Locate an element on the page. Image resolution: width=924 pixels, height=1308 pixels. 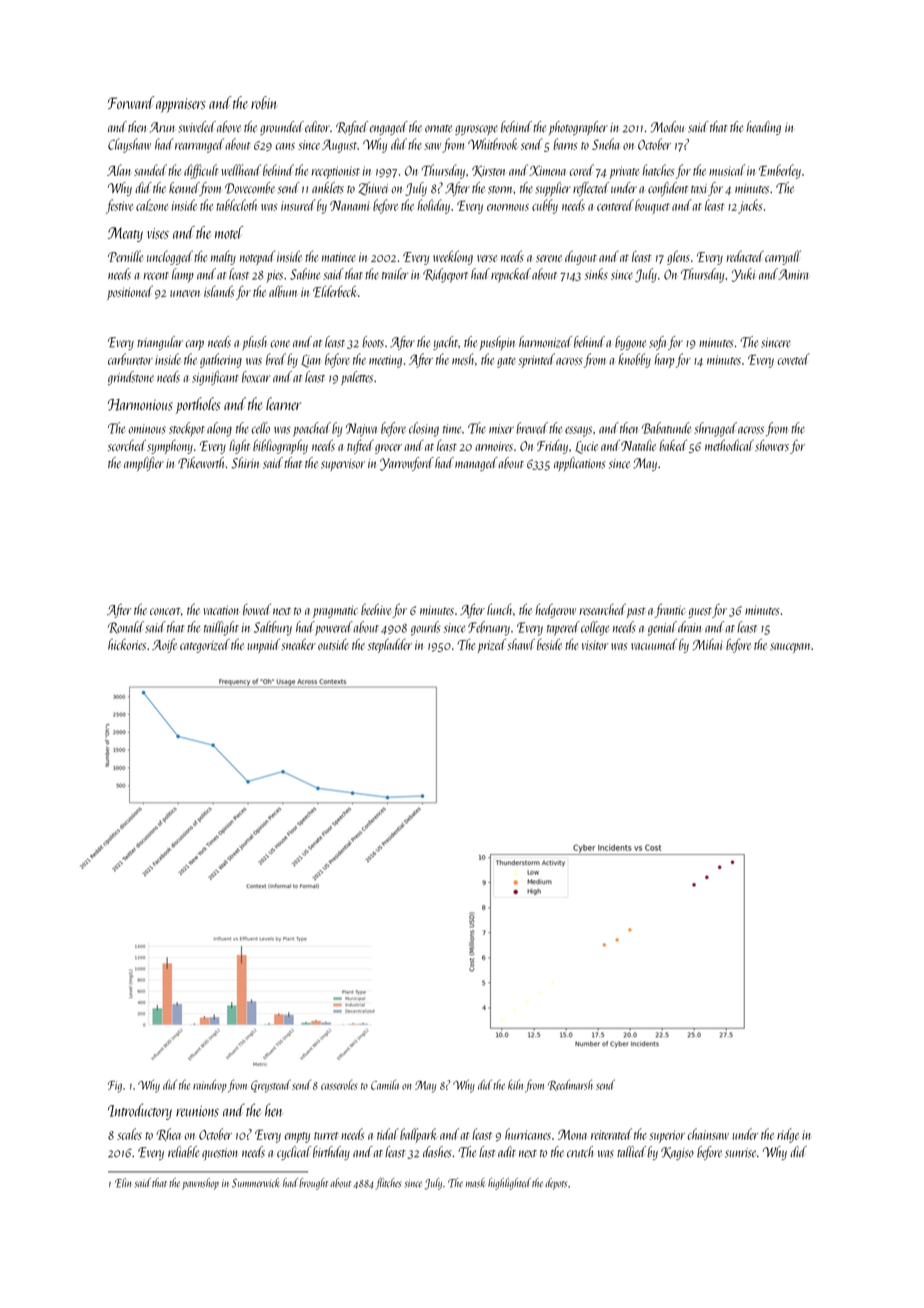
lunch is located at coordinates (499, 609).
